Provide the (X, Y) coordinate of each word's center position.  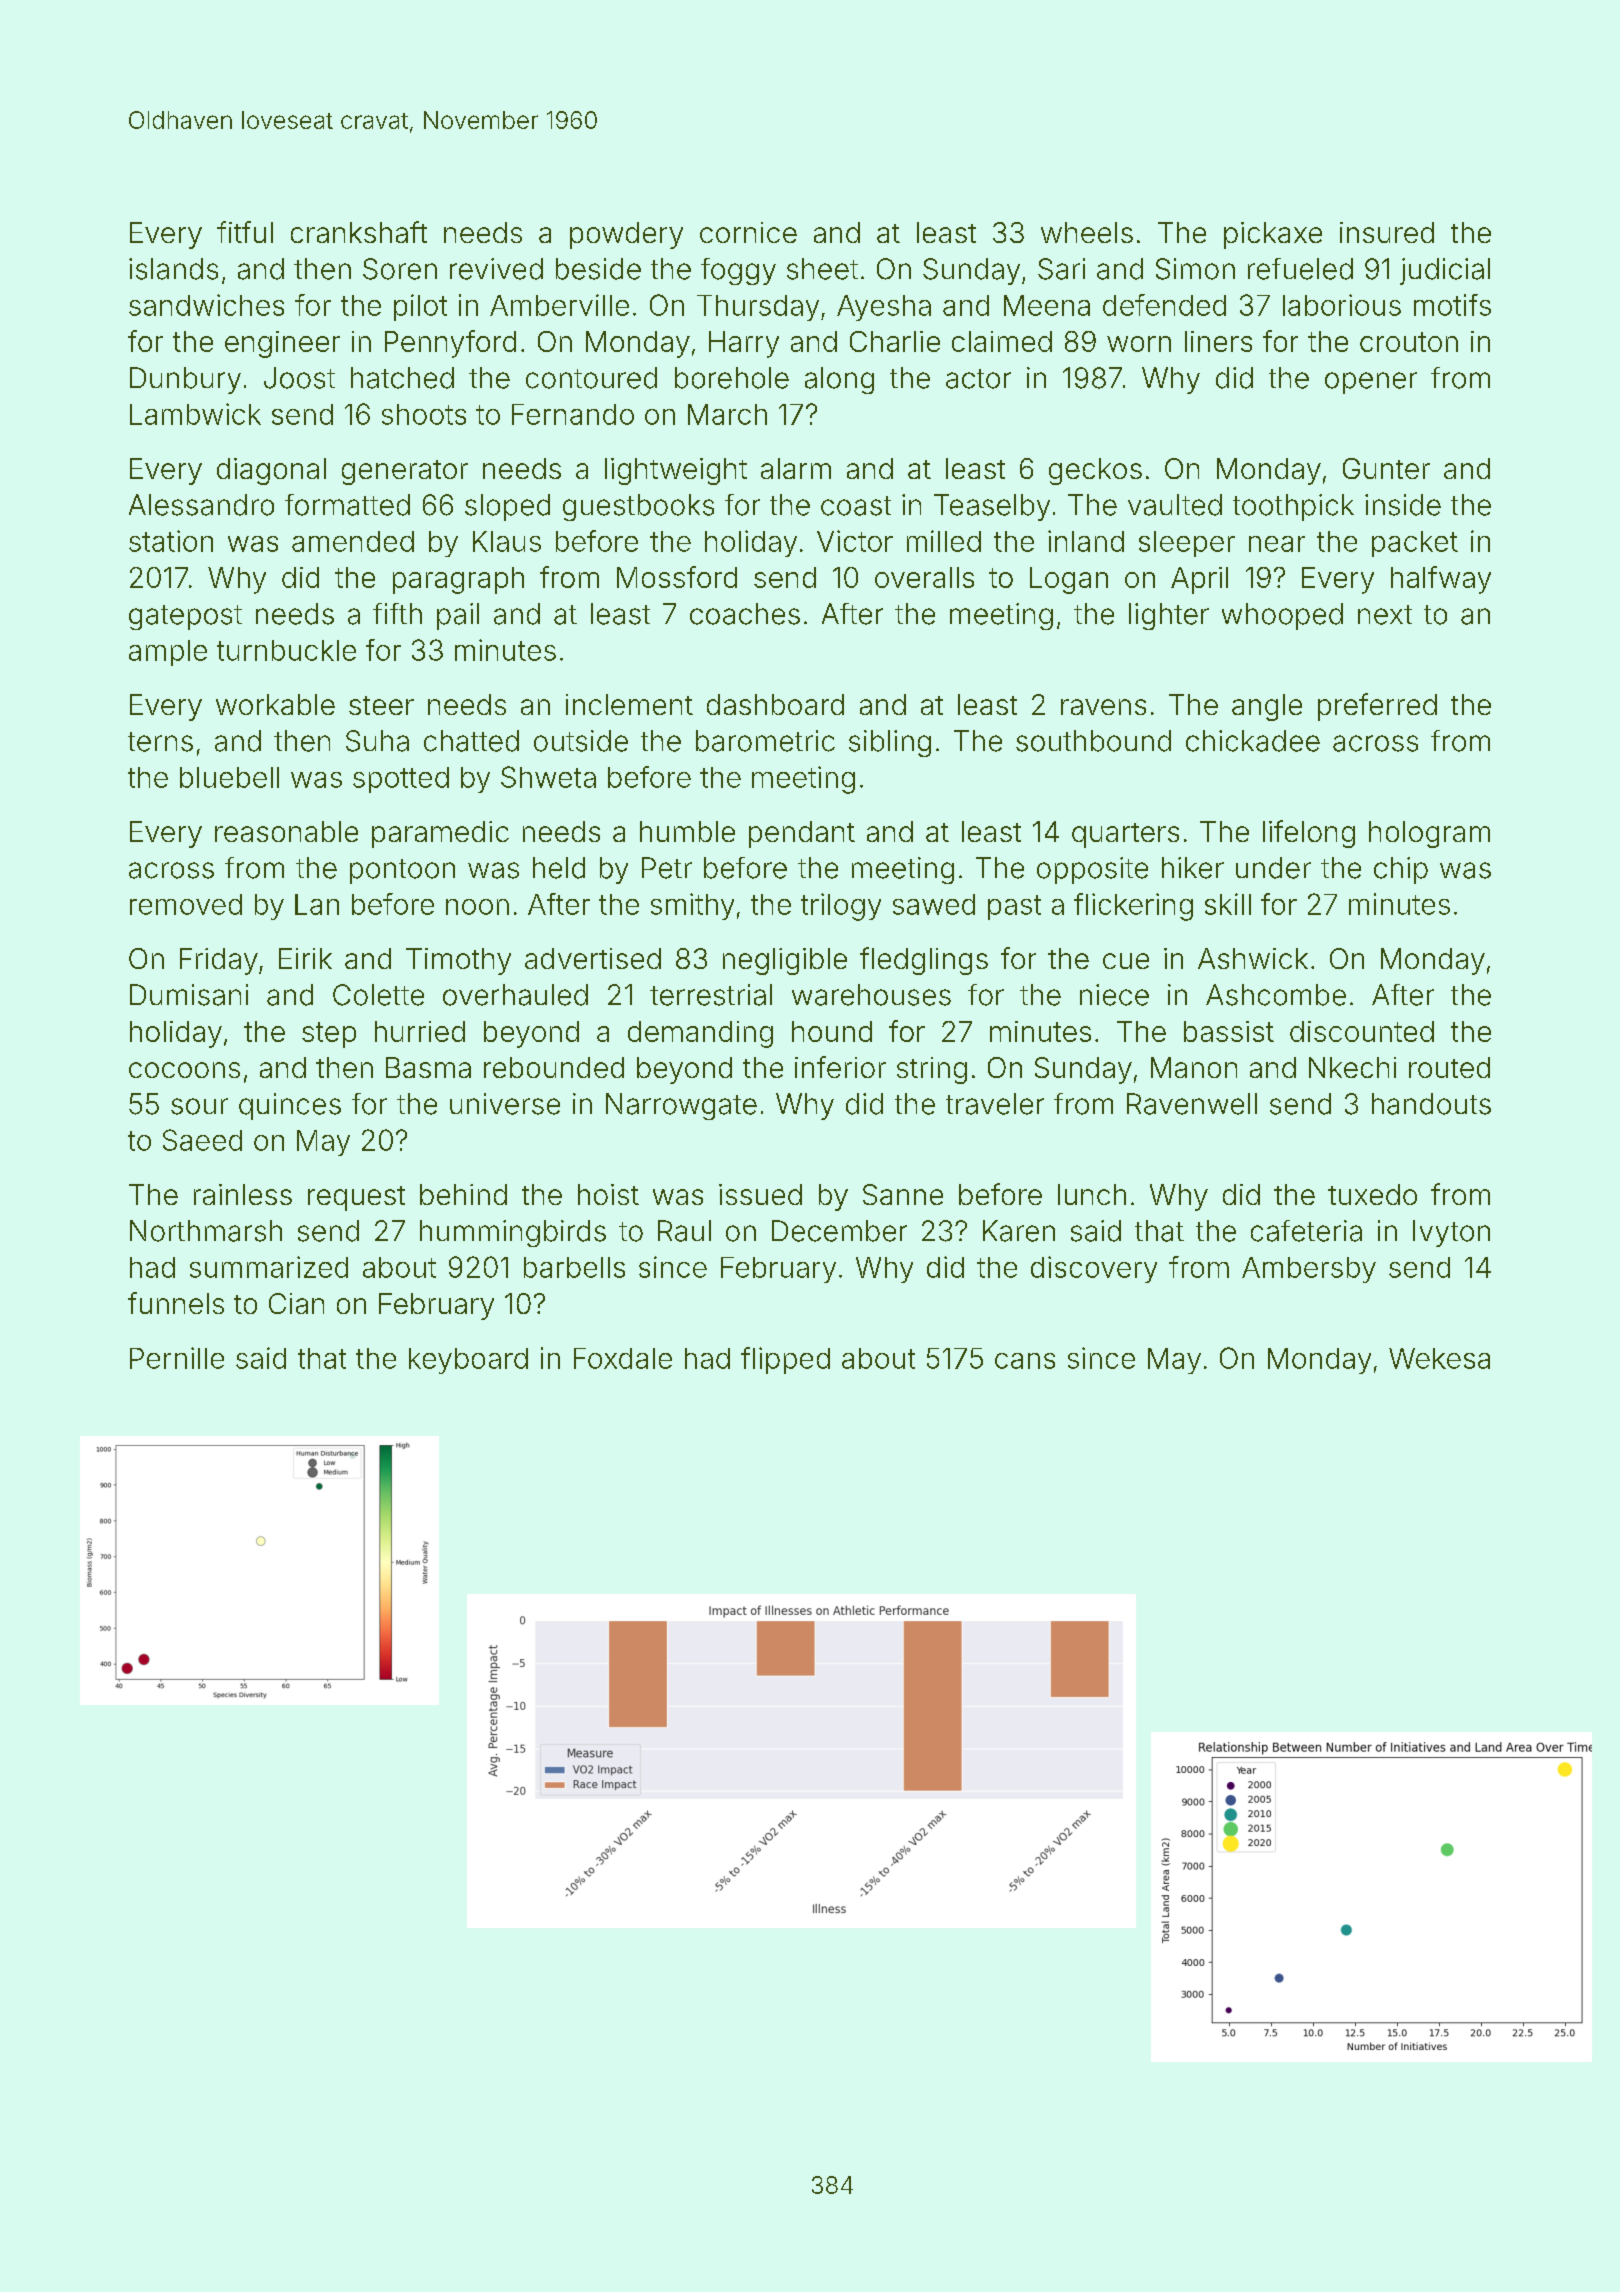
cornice (748, 232)
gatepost (185, 617)
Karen (1019, 1231)
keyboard (468, 1361)
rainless (243, 1194)
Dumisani (189, 995)
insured (1387, 232)
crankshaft (359, 232)
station (171, 541)
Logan (1069, 580)
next (1385, 615)
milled (944, 541)
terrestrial (711, 995)
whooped (1282, 616)
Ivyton (1451, 1233)
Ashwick (1253, 958)
